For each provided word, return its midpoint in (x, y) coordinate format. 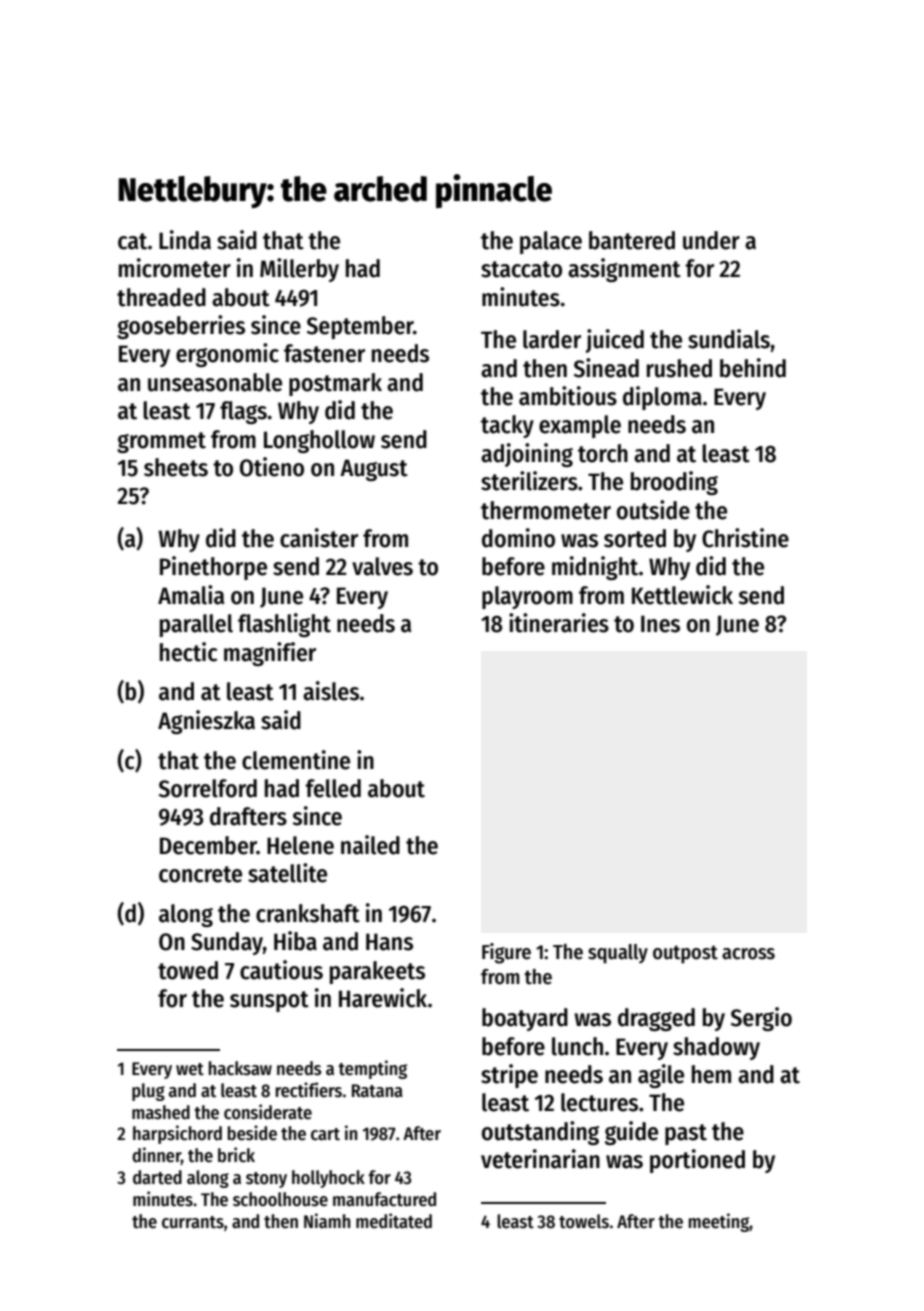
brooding (674, 483)
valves (382, 566)
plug (148, 1092)
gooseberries (181, 327)
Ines (660, 624)
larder (552, 339)
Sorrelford (208, 788)
